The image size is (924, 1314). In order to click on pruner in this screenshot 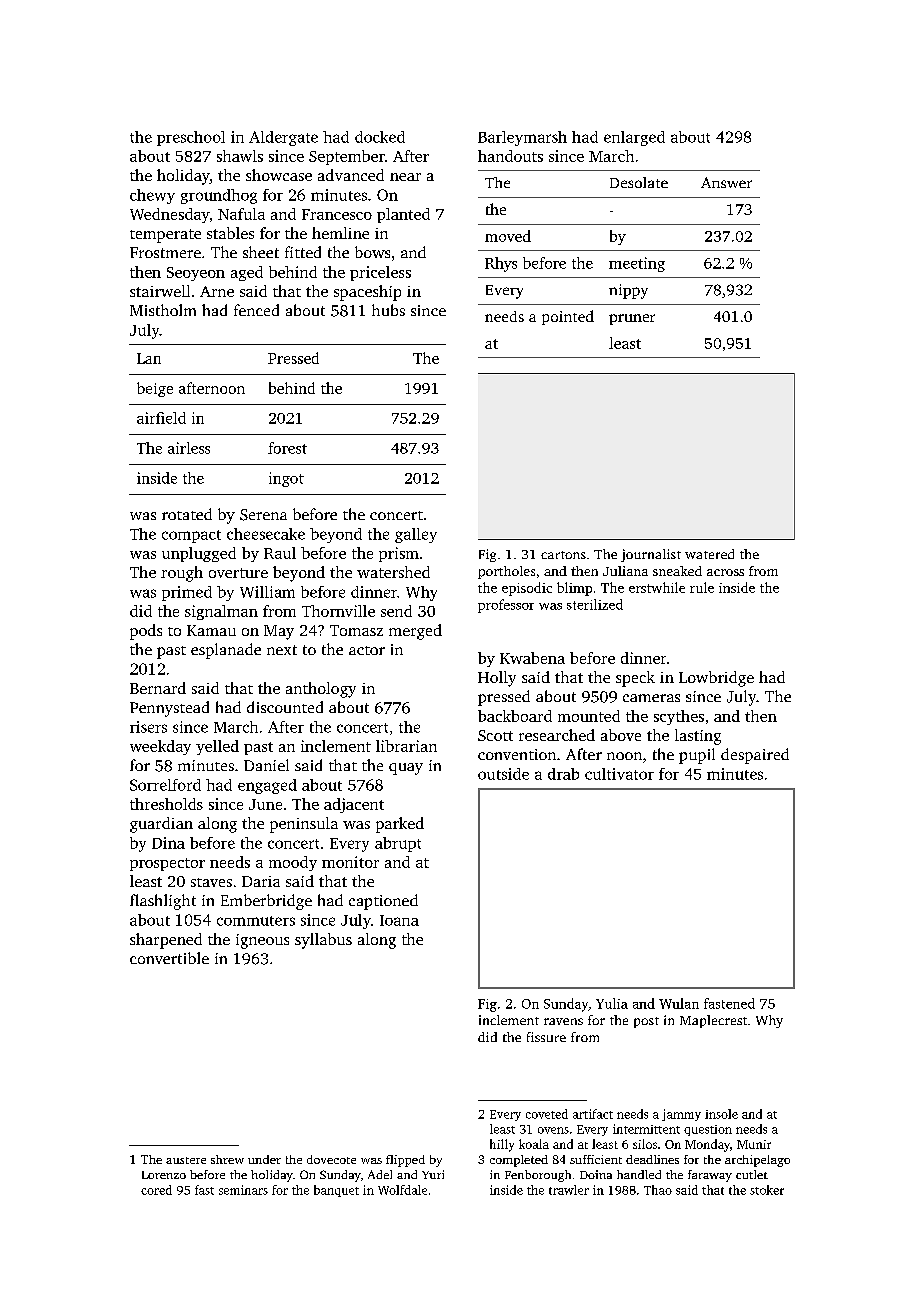, I will do `click(632, 319)`.
